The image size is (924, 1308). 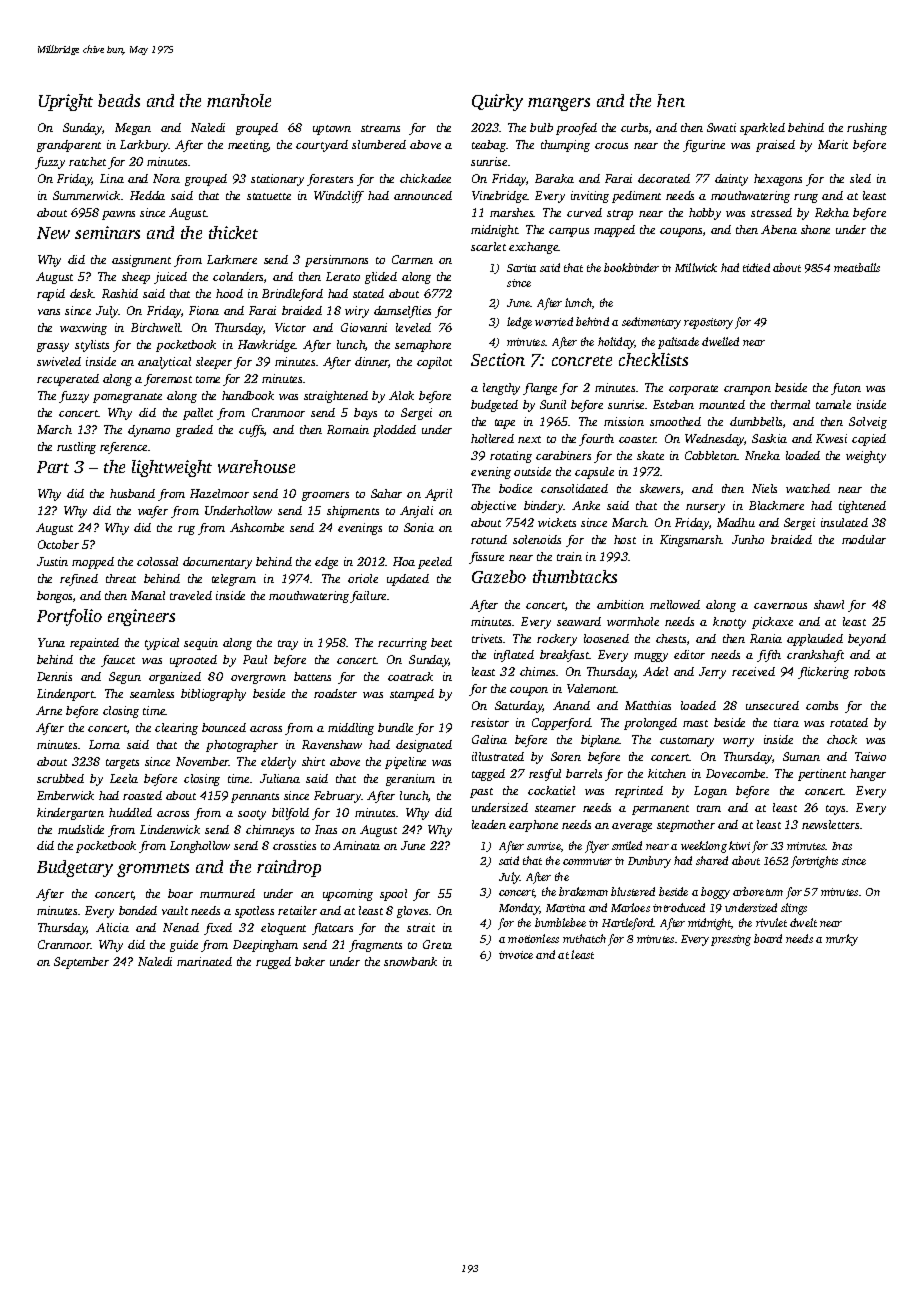 What do you see at coordinates (487, 638) in the page?
I see `trivets` at bounding box center [487, 638].
